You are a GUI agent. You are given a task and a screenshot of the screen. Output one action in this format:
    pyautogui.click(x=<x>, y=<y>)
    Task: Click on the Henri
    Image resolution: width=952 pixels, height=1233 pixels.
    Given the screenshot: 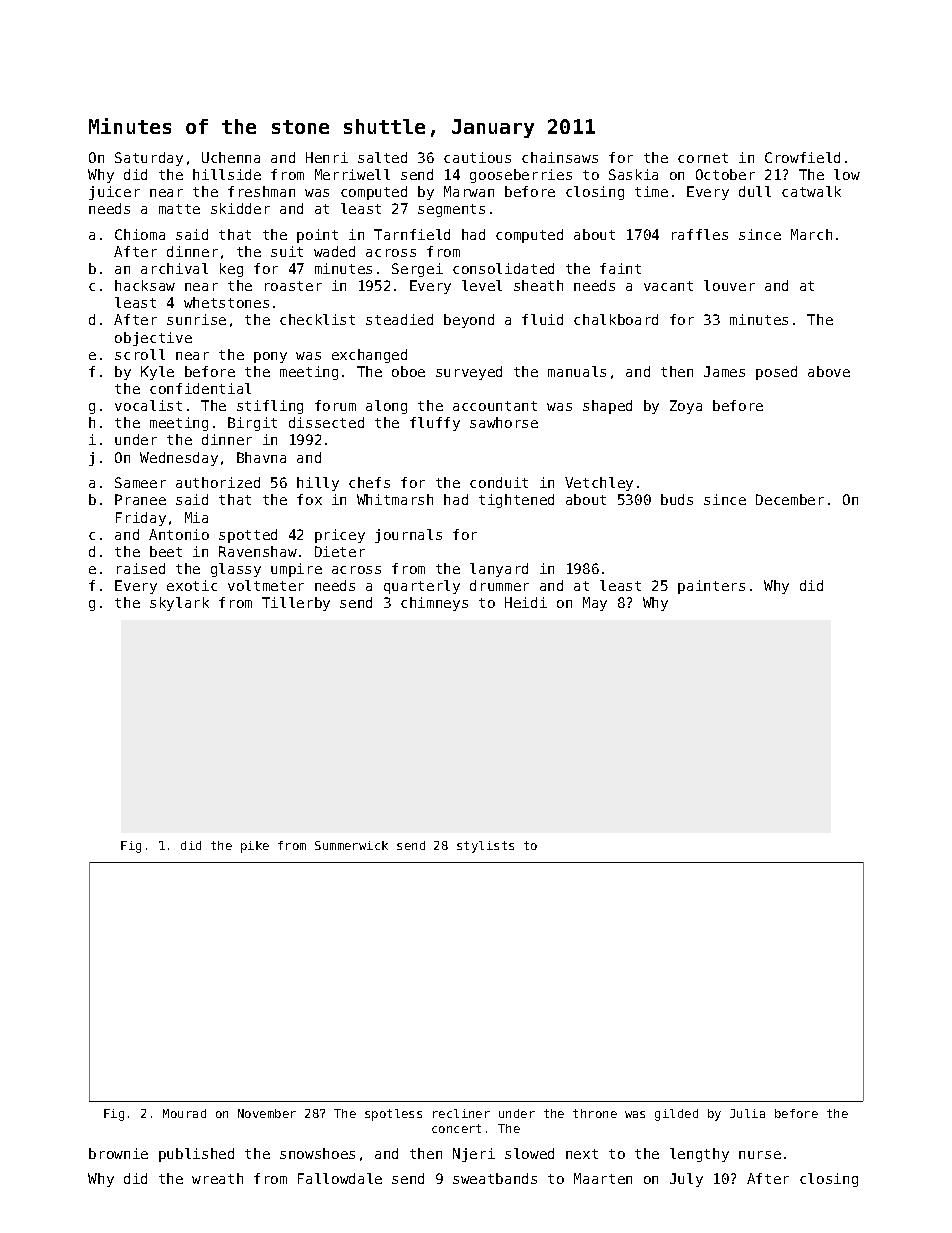 What is the action you would take?
    pyautogui.click(x=327, y=157)
